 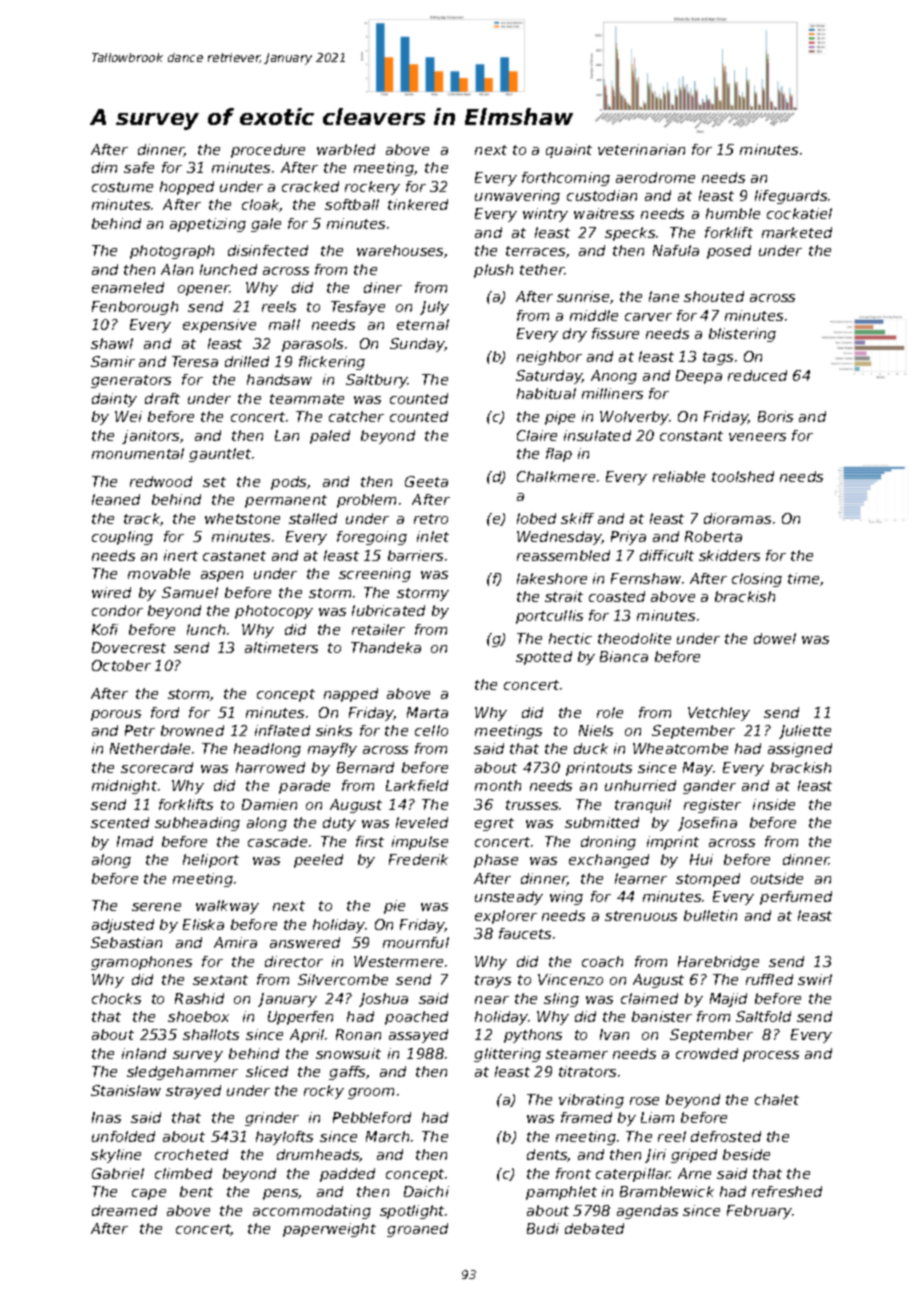 I want to click on hopped, so click(x=187, y=188).
